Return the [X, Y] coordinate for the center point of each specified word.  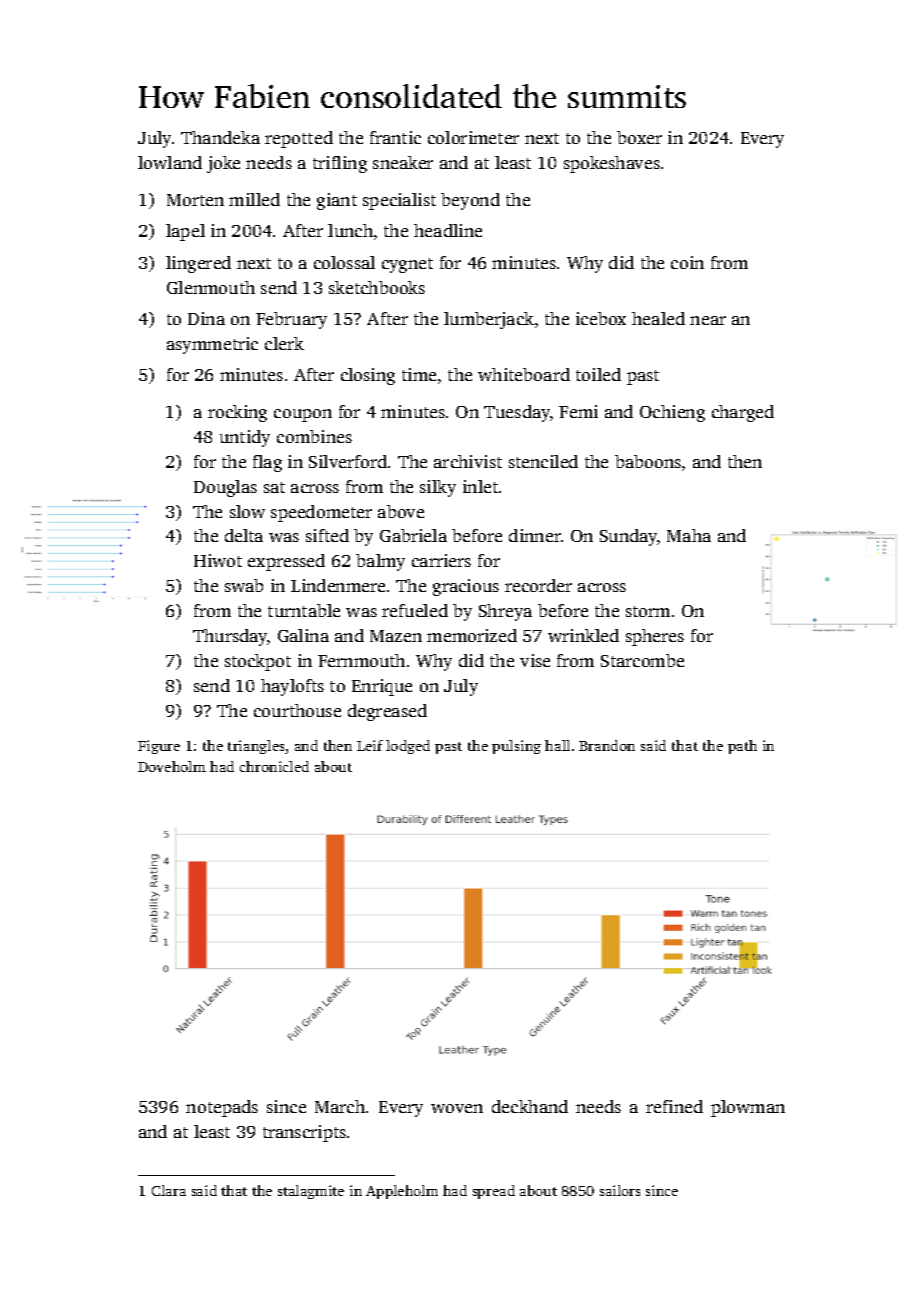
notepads [222, 1108]
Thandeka [220, 137]
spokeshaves [612, 164]
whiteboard [524, 374]
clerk [284, 343]
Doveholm [172, 766]
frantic [395, 137]
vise [535, 660]
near [708, 320]
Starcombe [642, 660]
